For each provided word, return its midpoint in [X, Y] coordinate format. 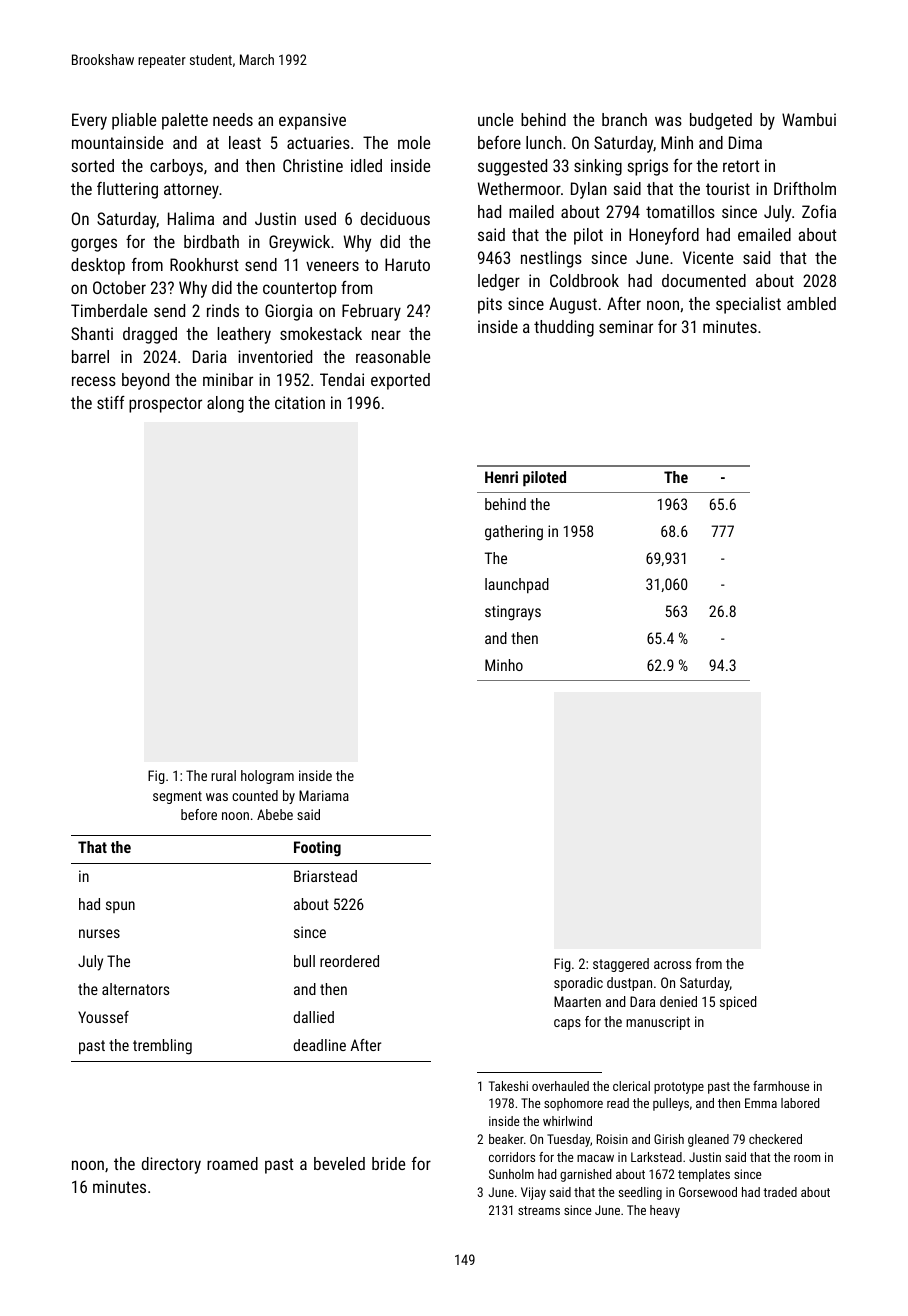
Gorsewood [708, 1192]
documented [704, 280]
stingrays [513, 613]
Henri [501, 477]
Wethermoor [519, 188]
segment [177, 797]
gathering [514, 533]
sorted [92, 165]
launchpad [517, 585]
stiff [111, 402]
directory [171, 1165]
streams [539, 1210]
